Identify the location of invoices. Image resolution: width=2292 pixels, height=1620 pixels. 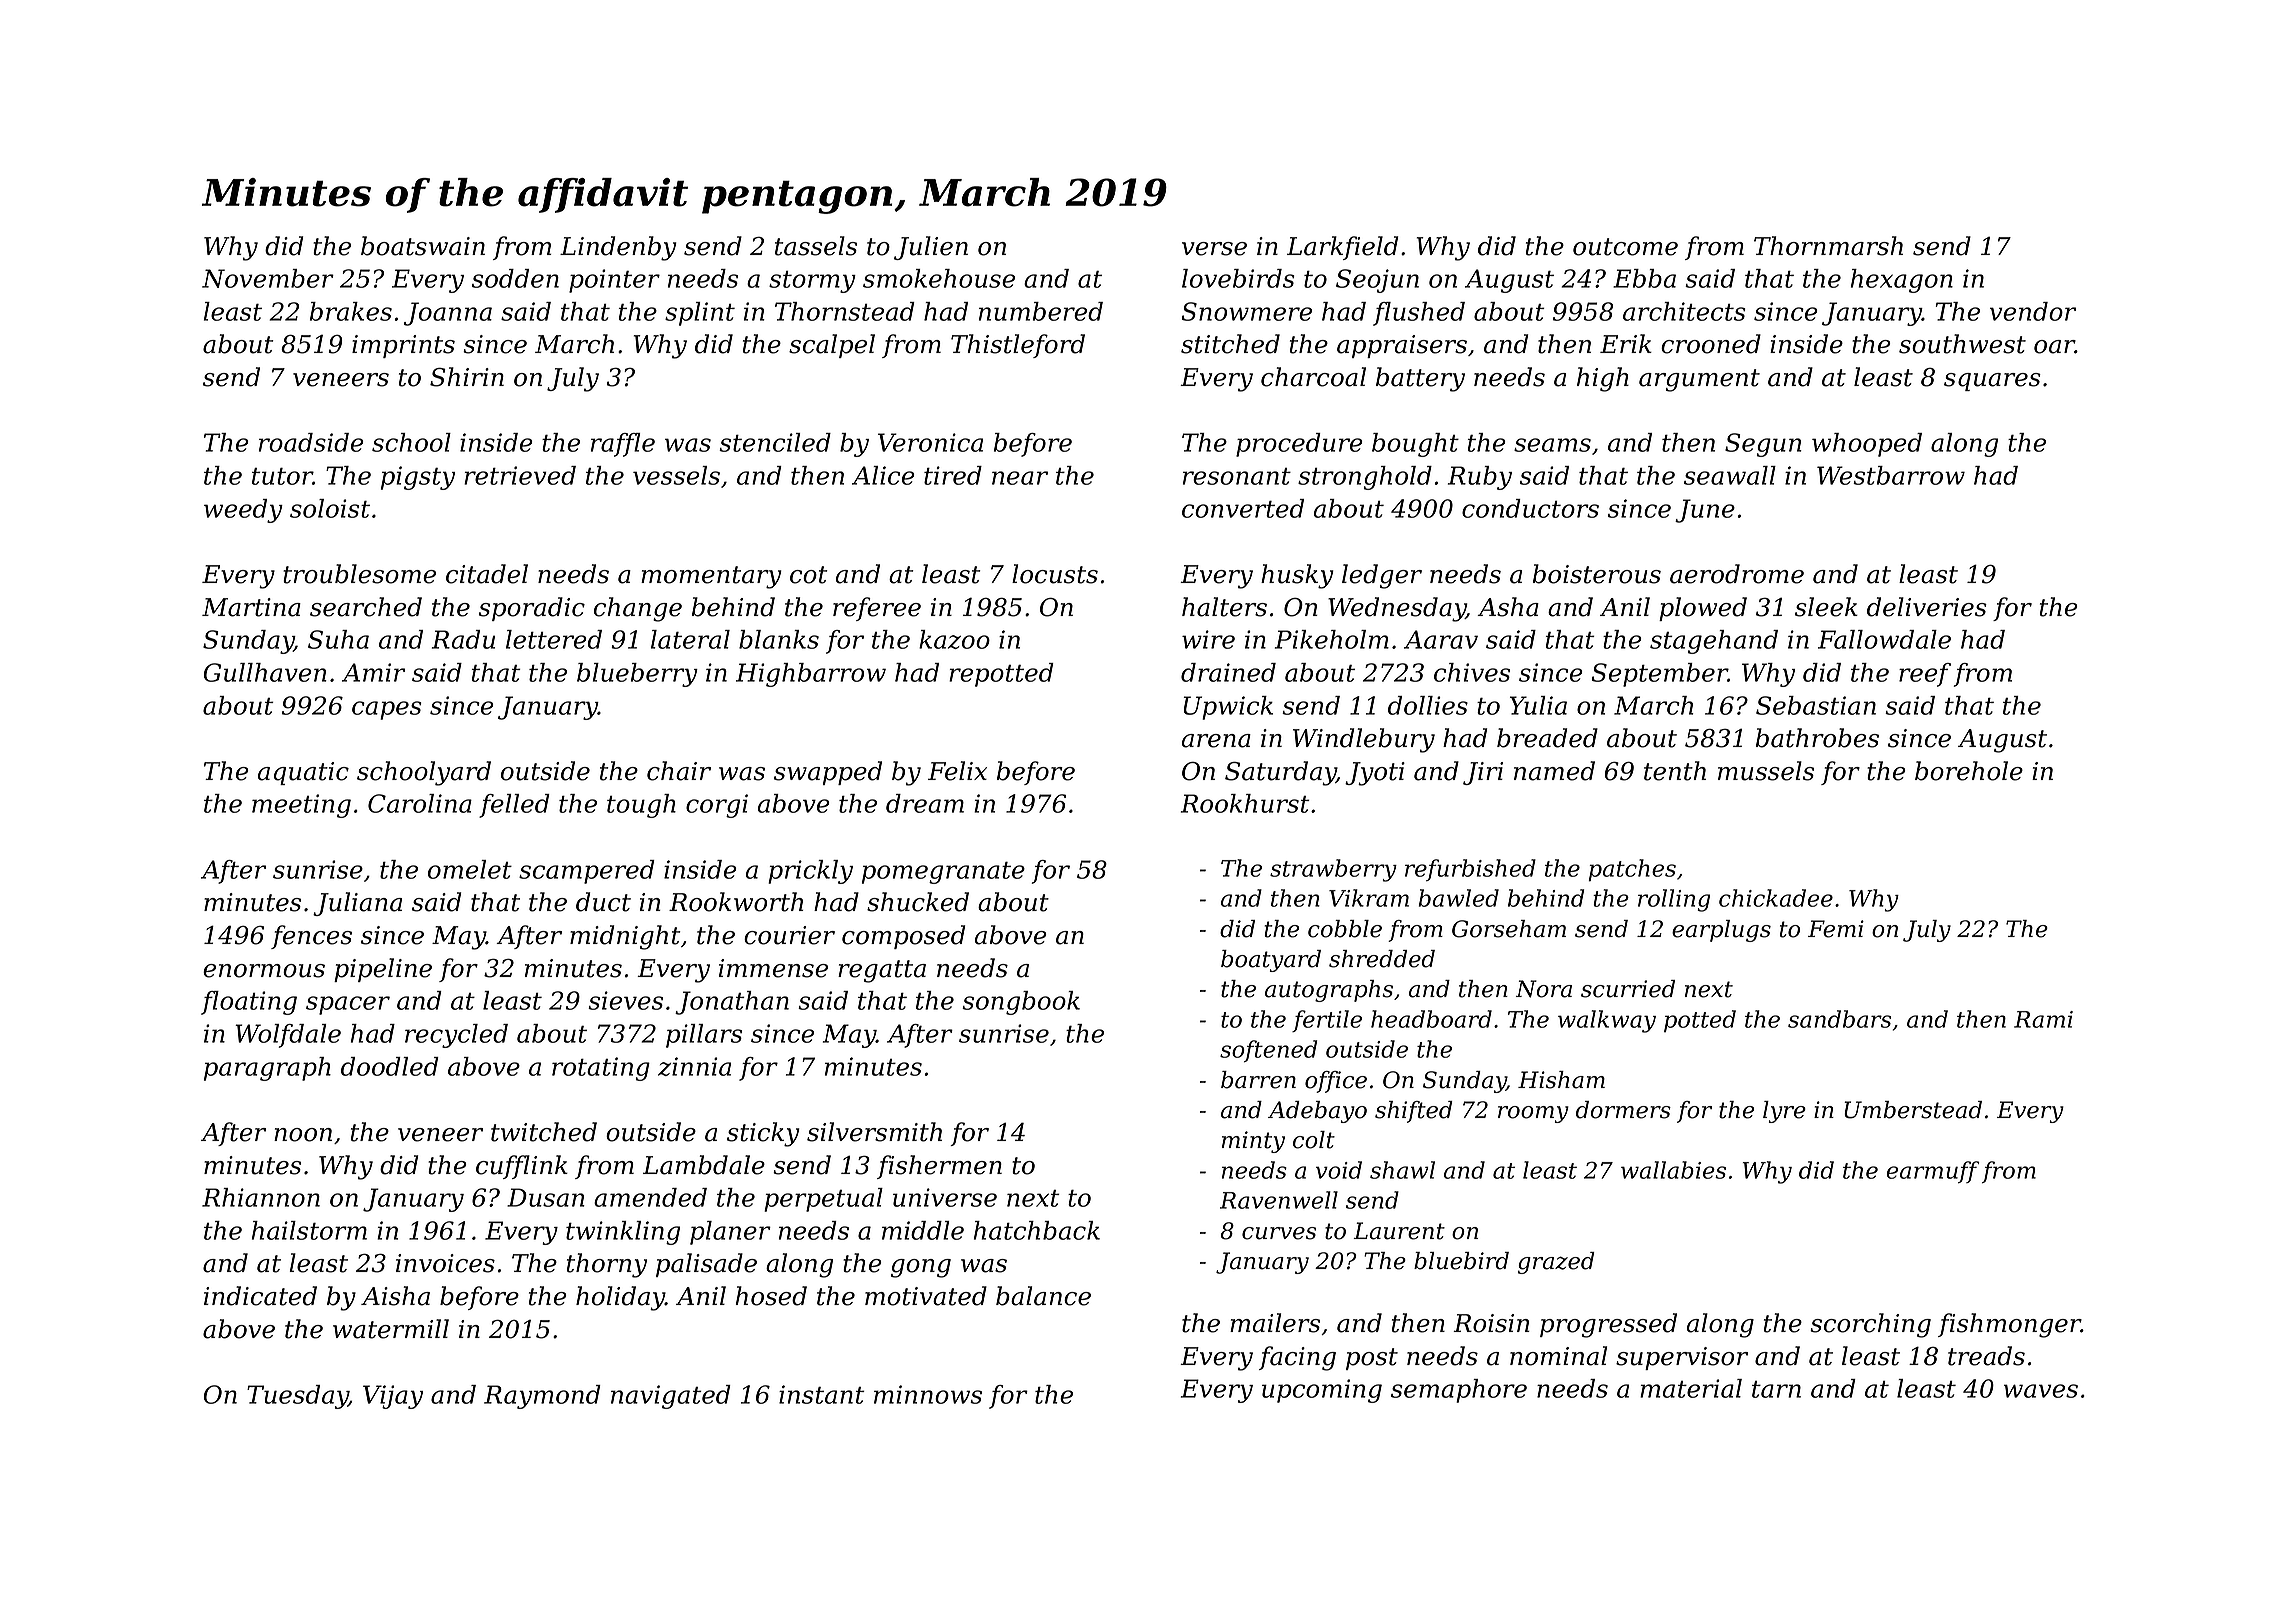
(445, 1263).
